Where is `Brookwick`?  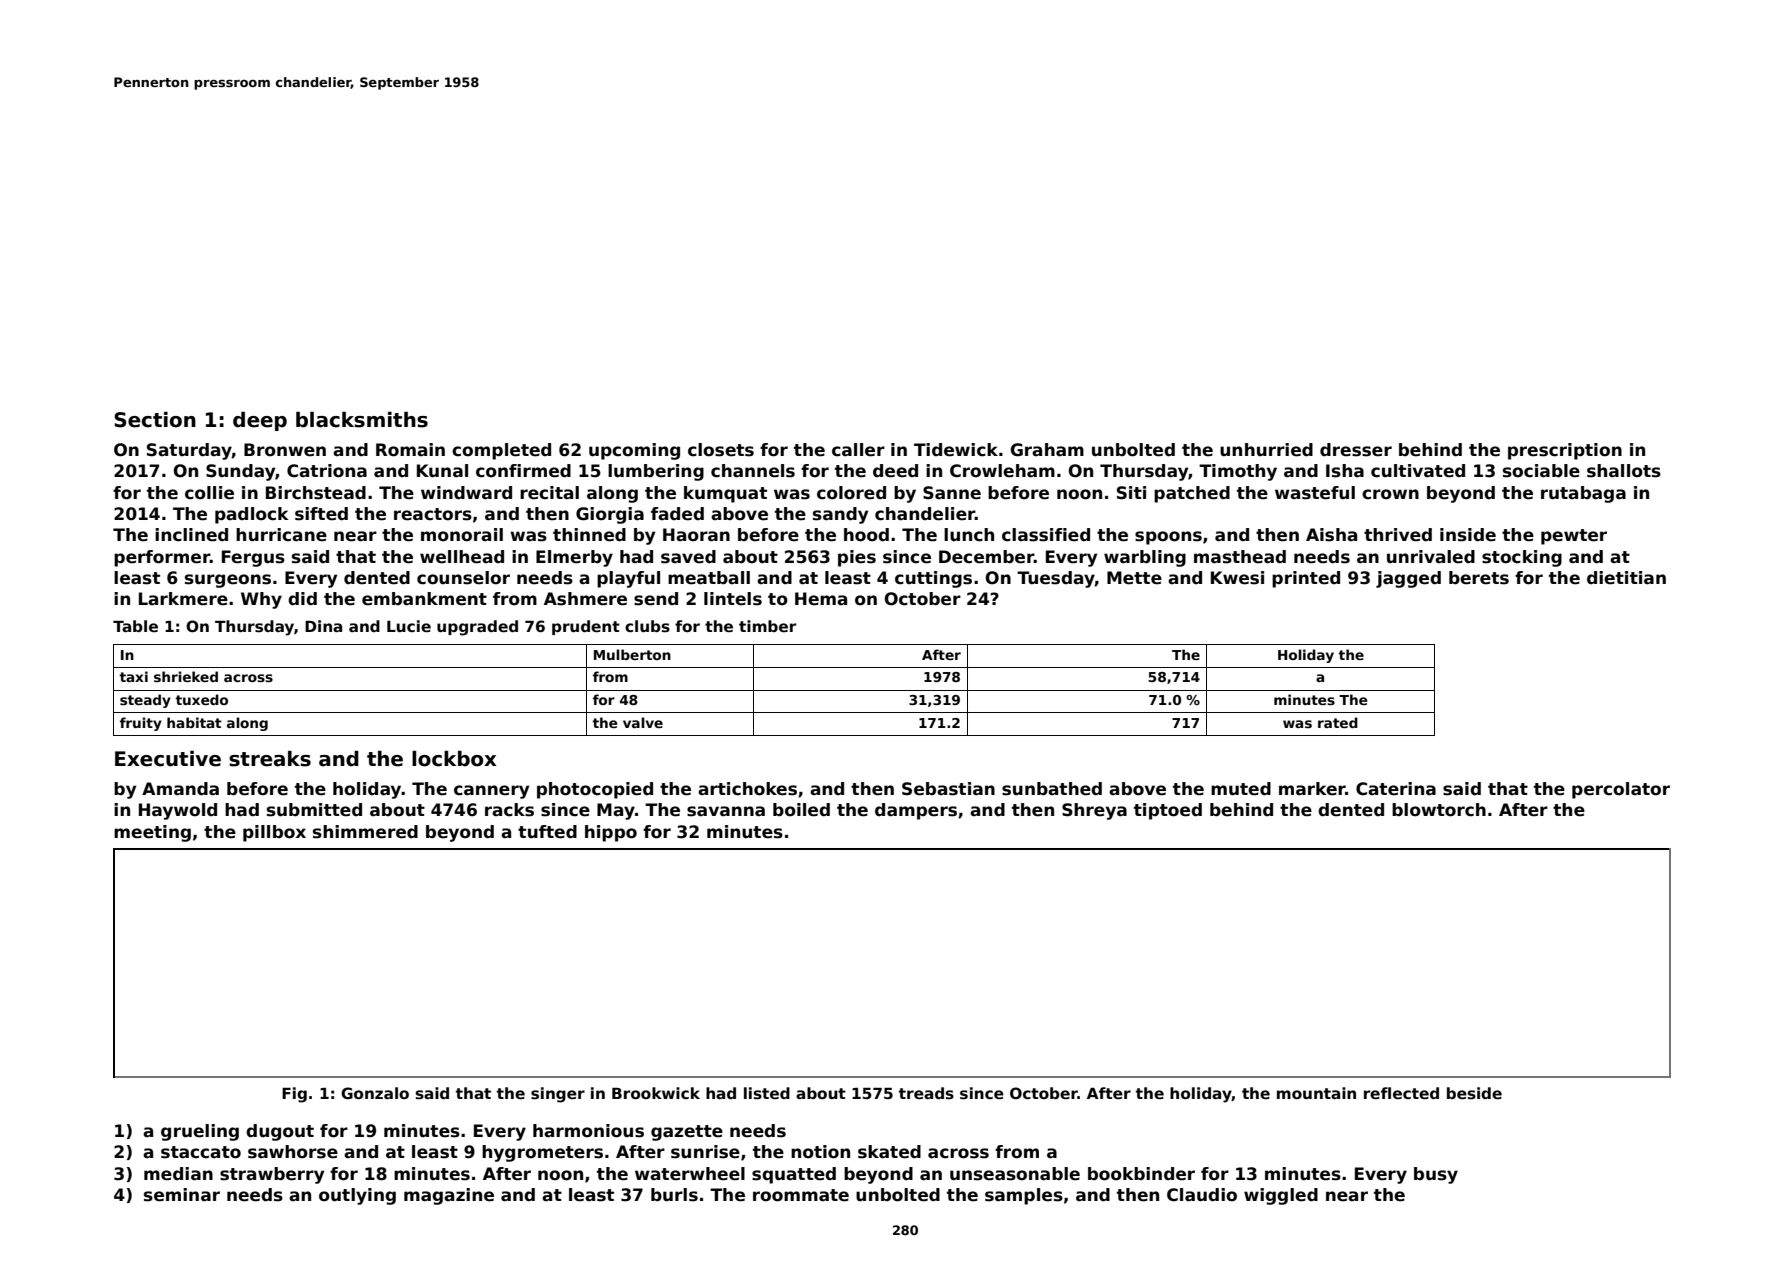 Brookwick is located at coordinates (656, 1093).
